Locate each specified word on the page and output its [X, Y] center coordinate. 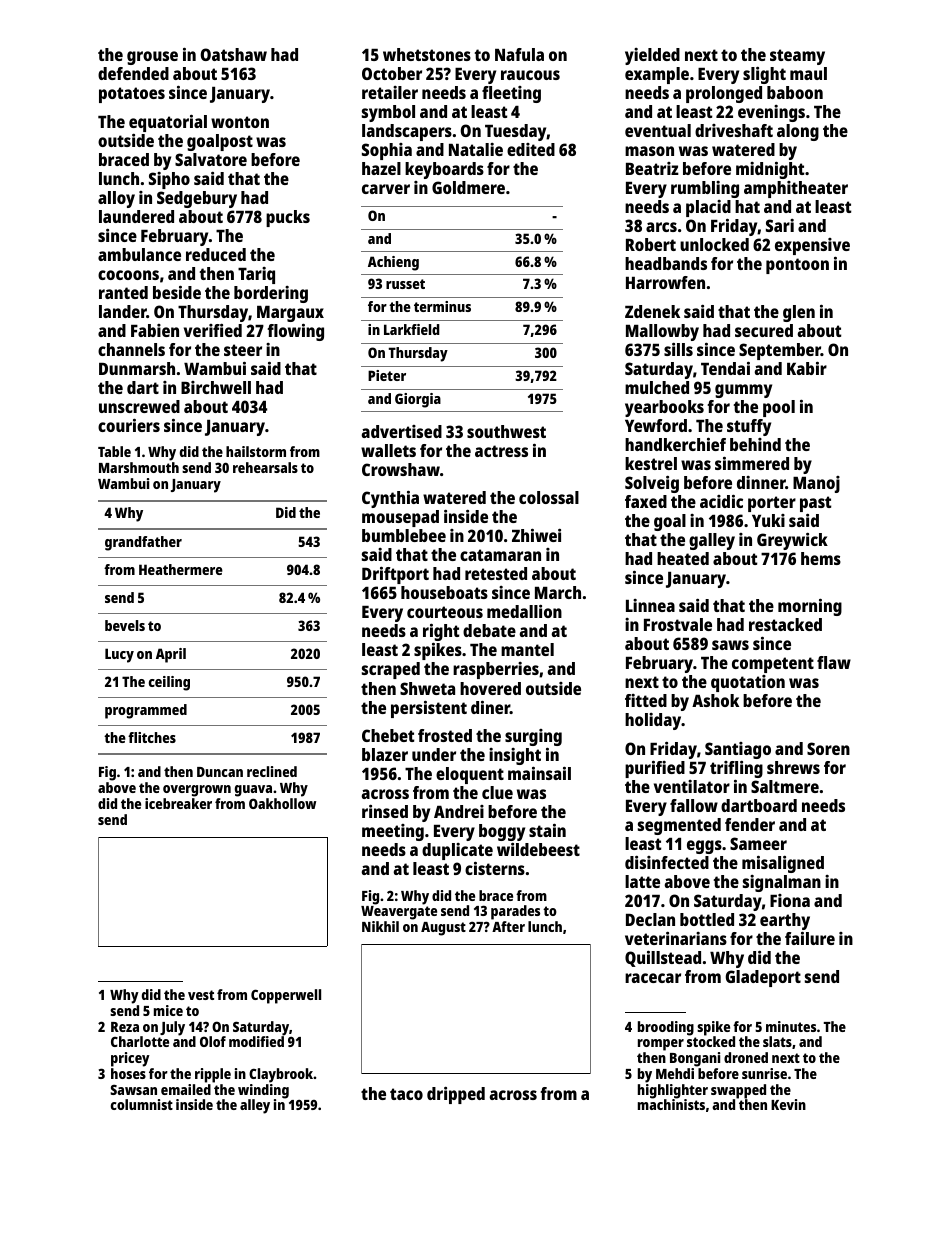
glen [799, 313]
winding [263, 1091]
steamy [797, 57]
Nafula [519, 54]
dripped [456, 1095]
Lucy [119, 655]
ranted [123, 292]
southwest [506, 431]
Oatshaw [234, 54]
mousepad [400, 518]
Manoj [816, 484]
